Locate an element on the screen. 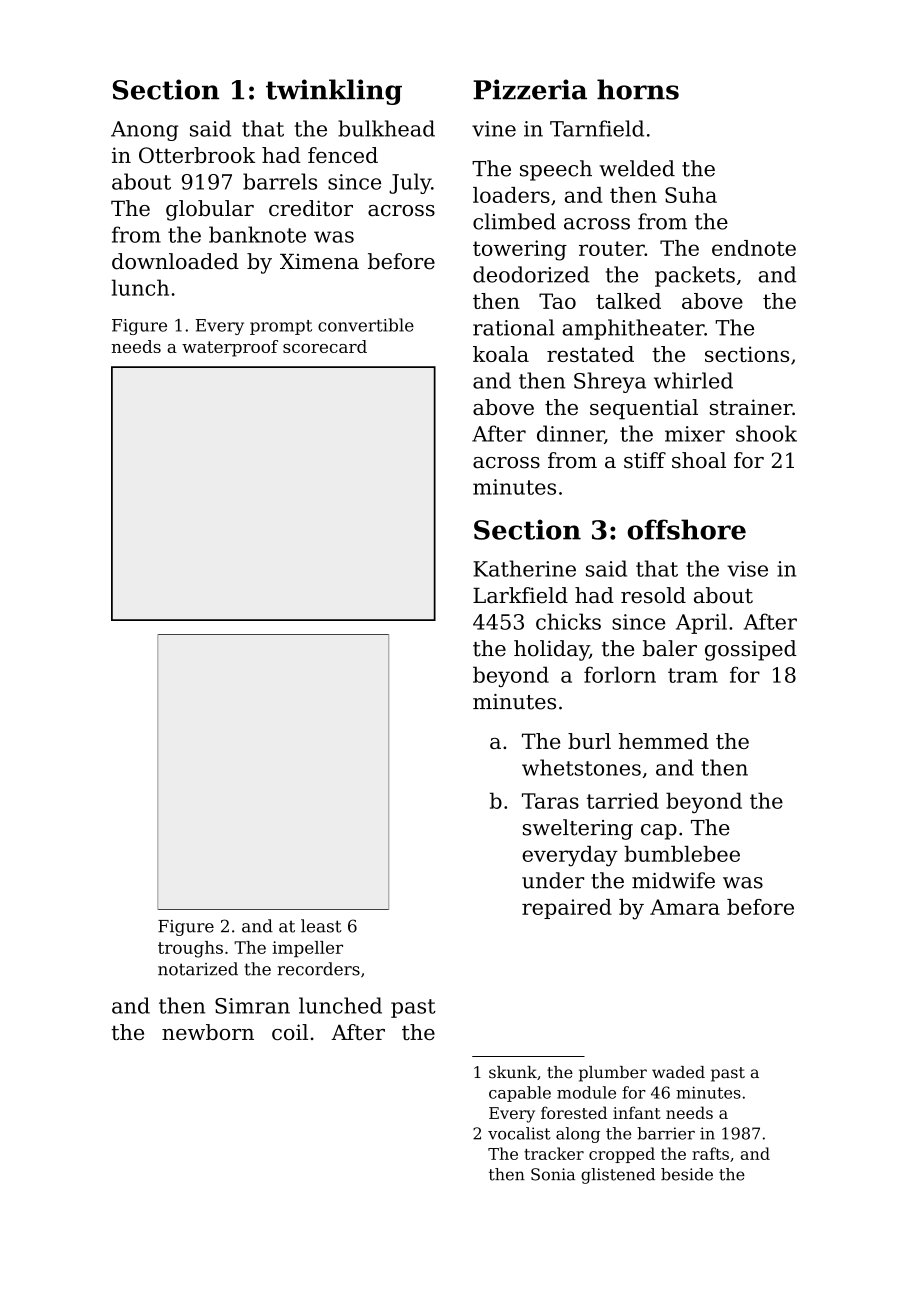  Anong is located at coordinates (144, 131).
